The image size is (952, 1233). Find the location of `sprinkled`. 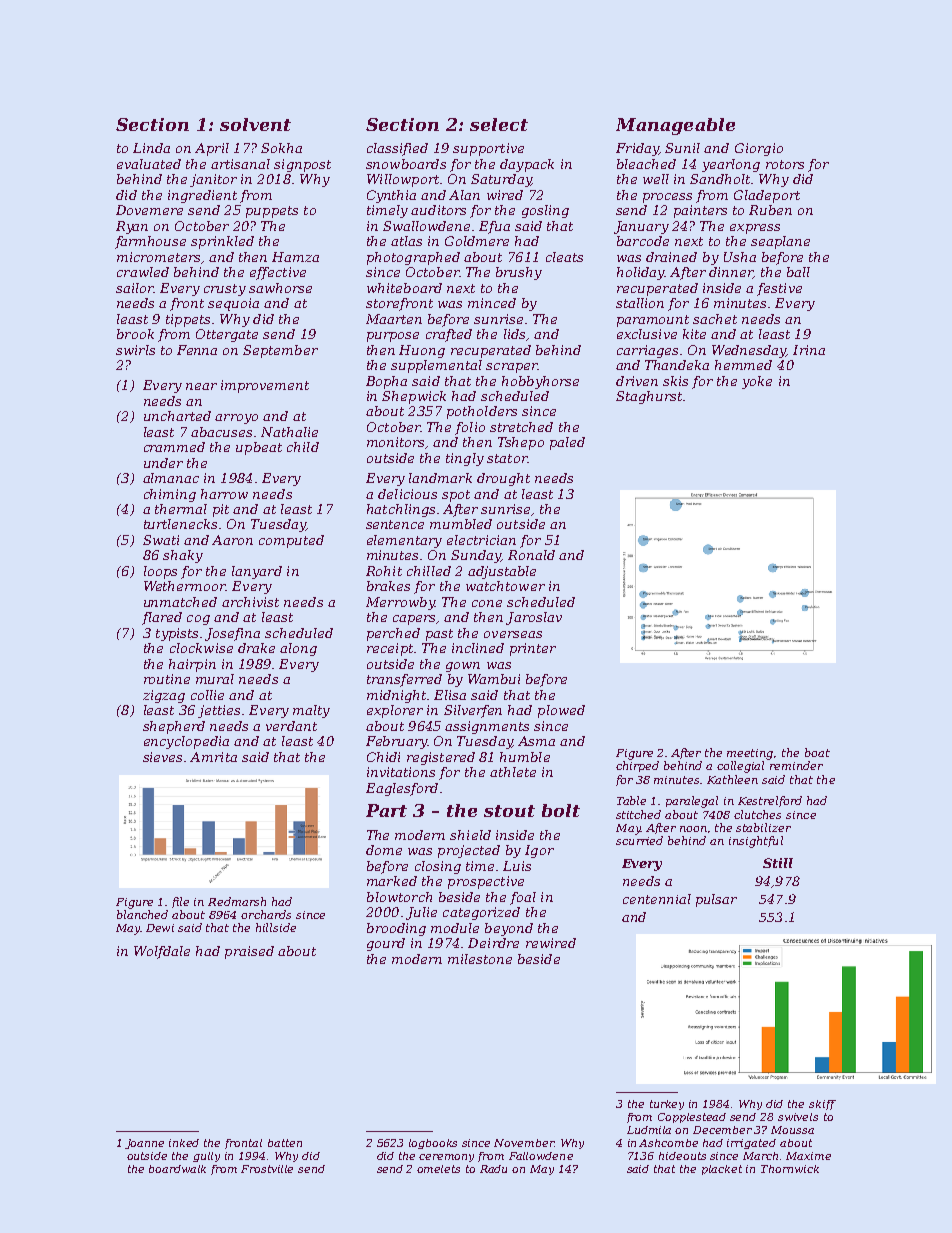

sprinkled is located at coordinates (222, 242).
